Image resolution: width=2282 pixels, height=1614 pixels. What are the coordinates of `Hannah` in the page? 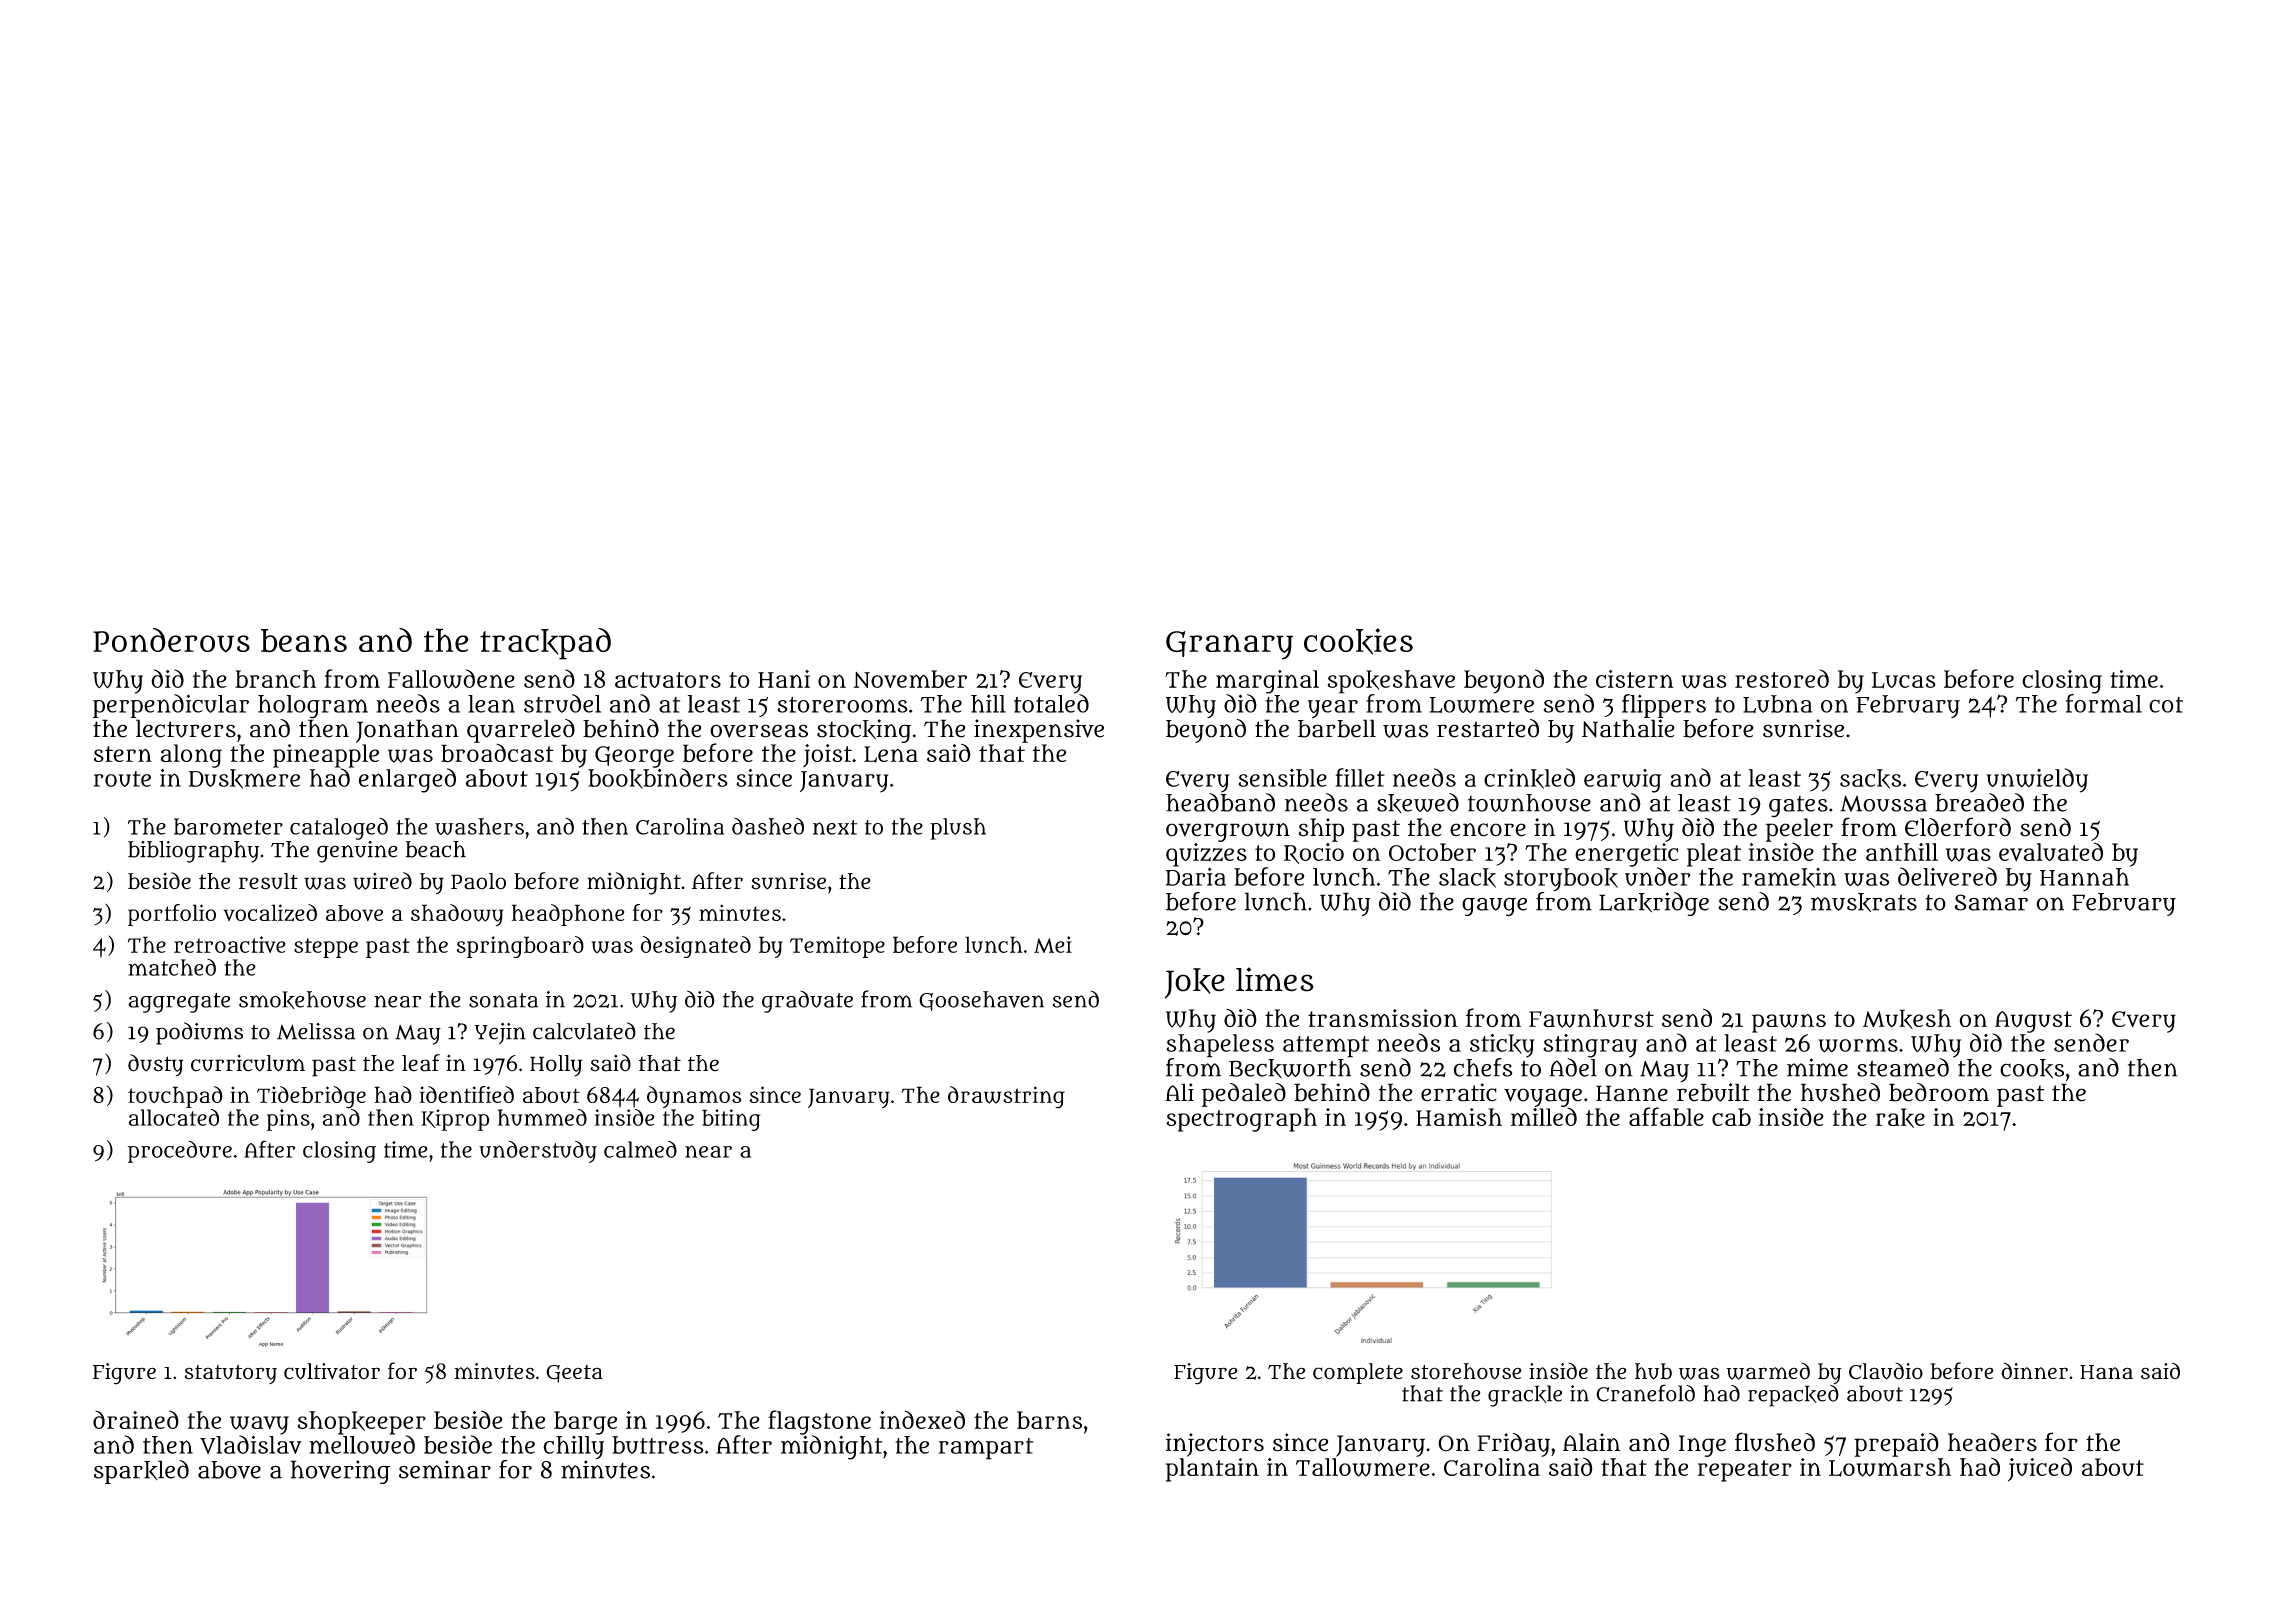 It's located at (2084, 877).
